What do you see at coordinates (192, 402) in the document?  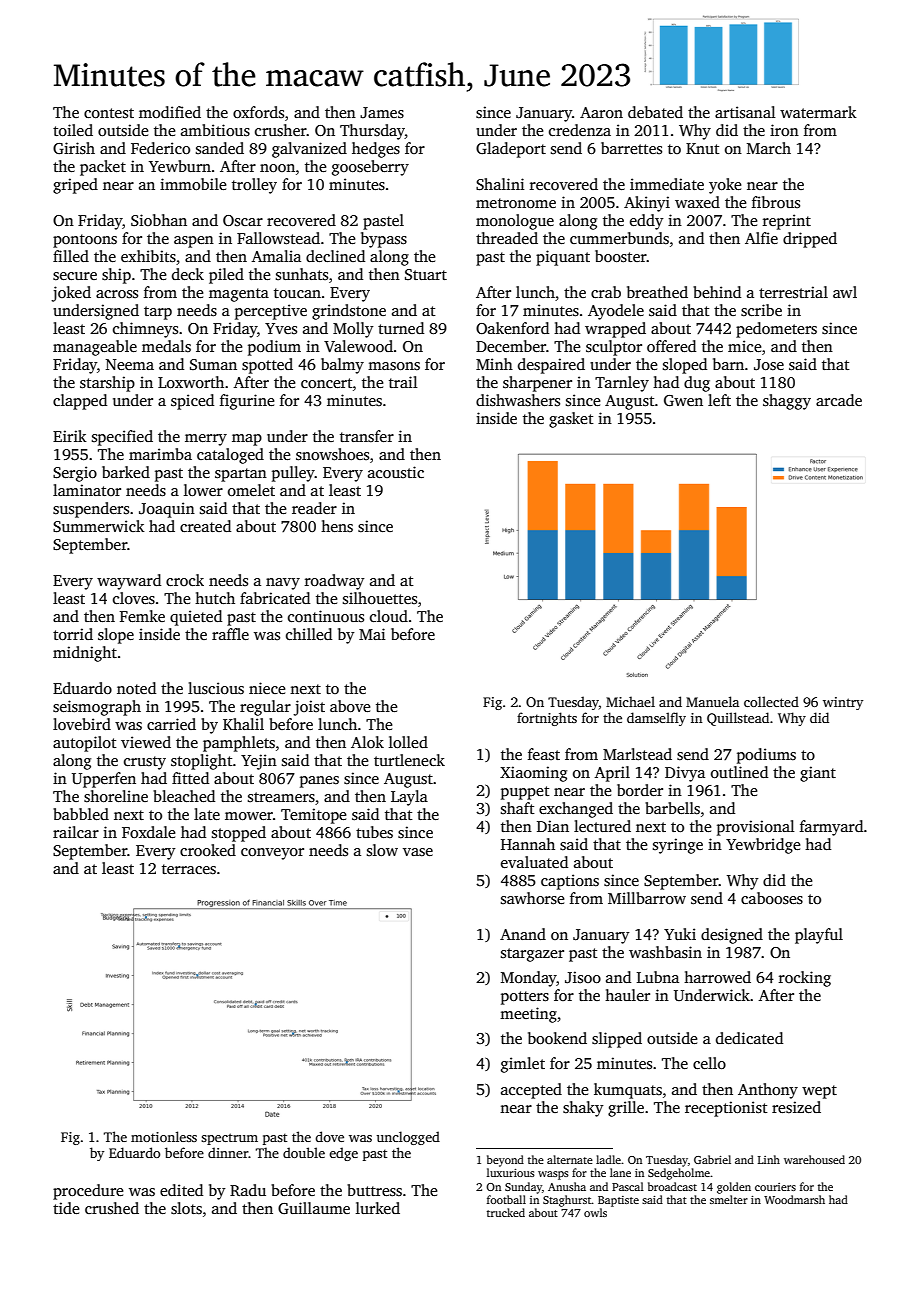 I see `spiced` at bounding box center [192, 402].
